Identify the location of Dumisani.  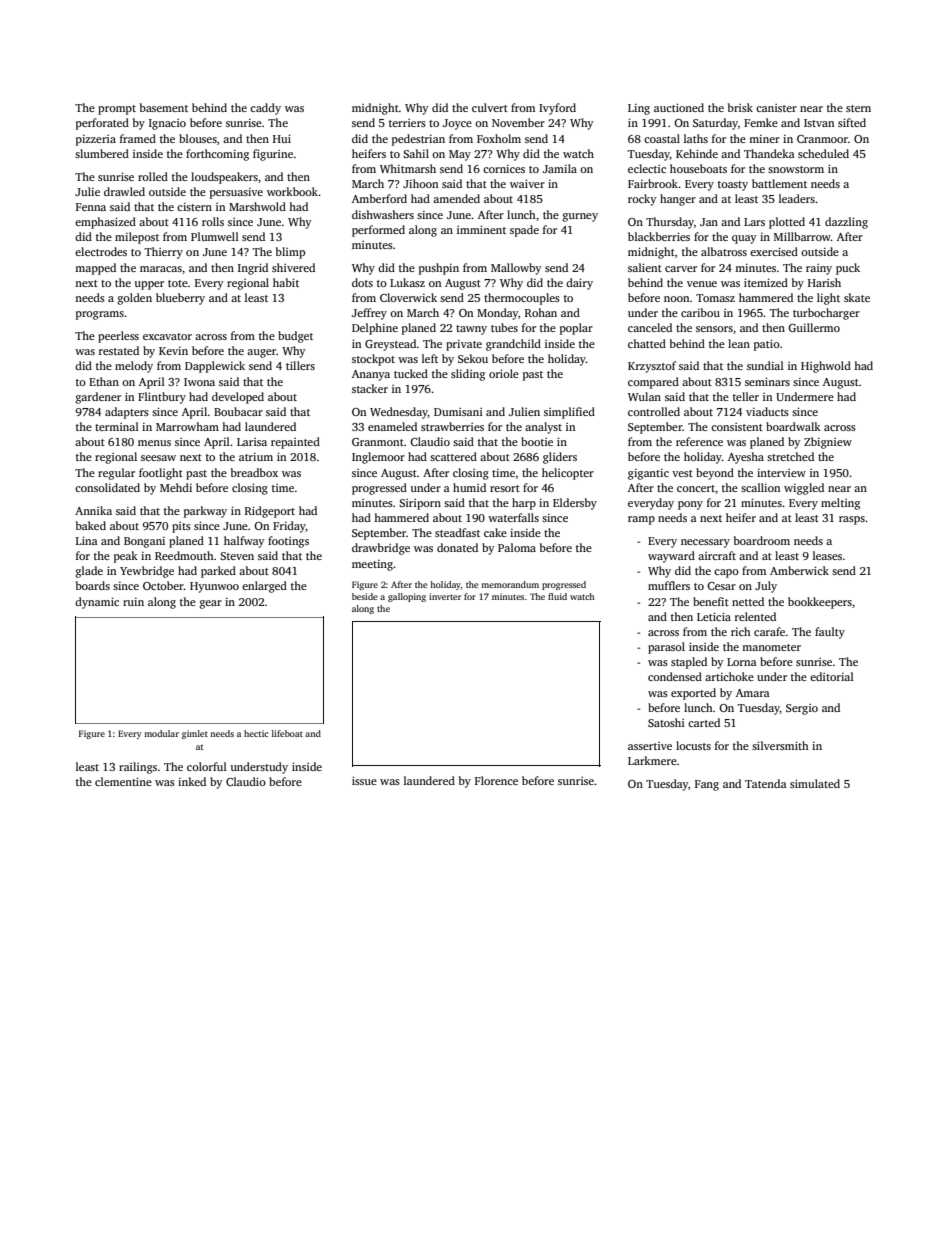
(458, 412).
